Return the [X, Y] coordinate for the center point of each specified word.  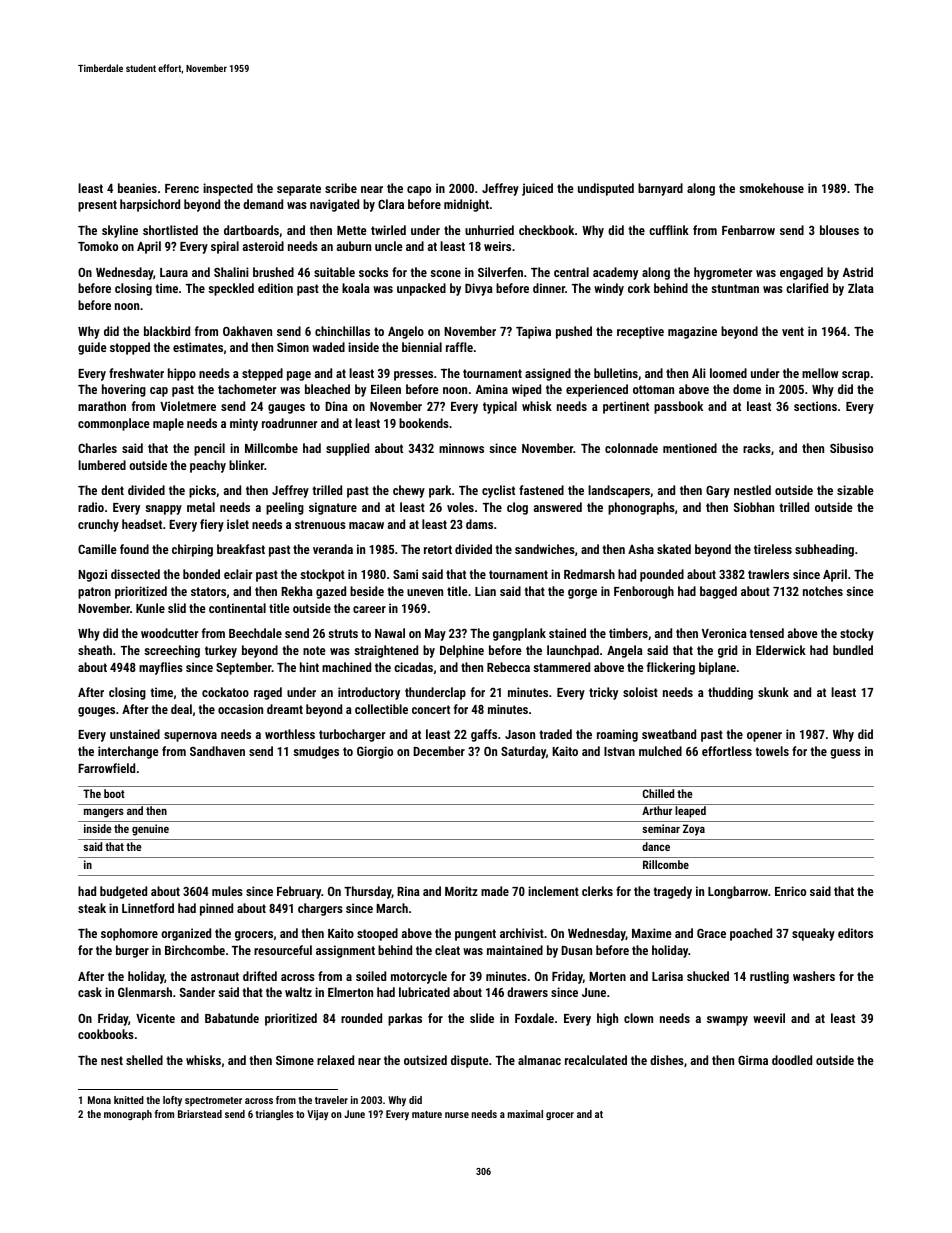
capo [419, 191]
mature [427, 1114]
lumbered [102, 465]
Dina [336, 406]
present [97, 206]
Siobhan [754, 507]
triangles [274, 1115]
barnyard [660, 189]
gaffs [484, 735]
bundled [853, 650]
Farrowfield [106, 768]
